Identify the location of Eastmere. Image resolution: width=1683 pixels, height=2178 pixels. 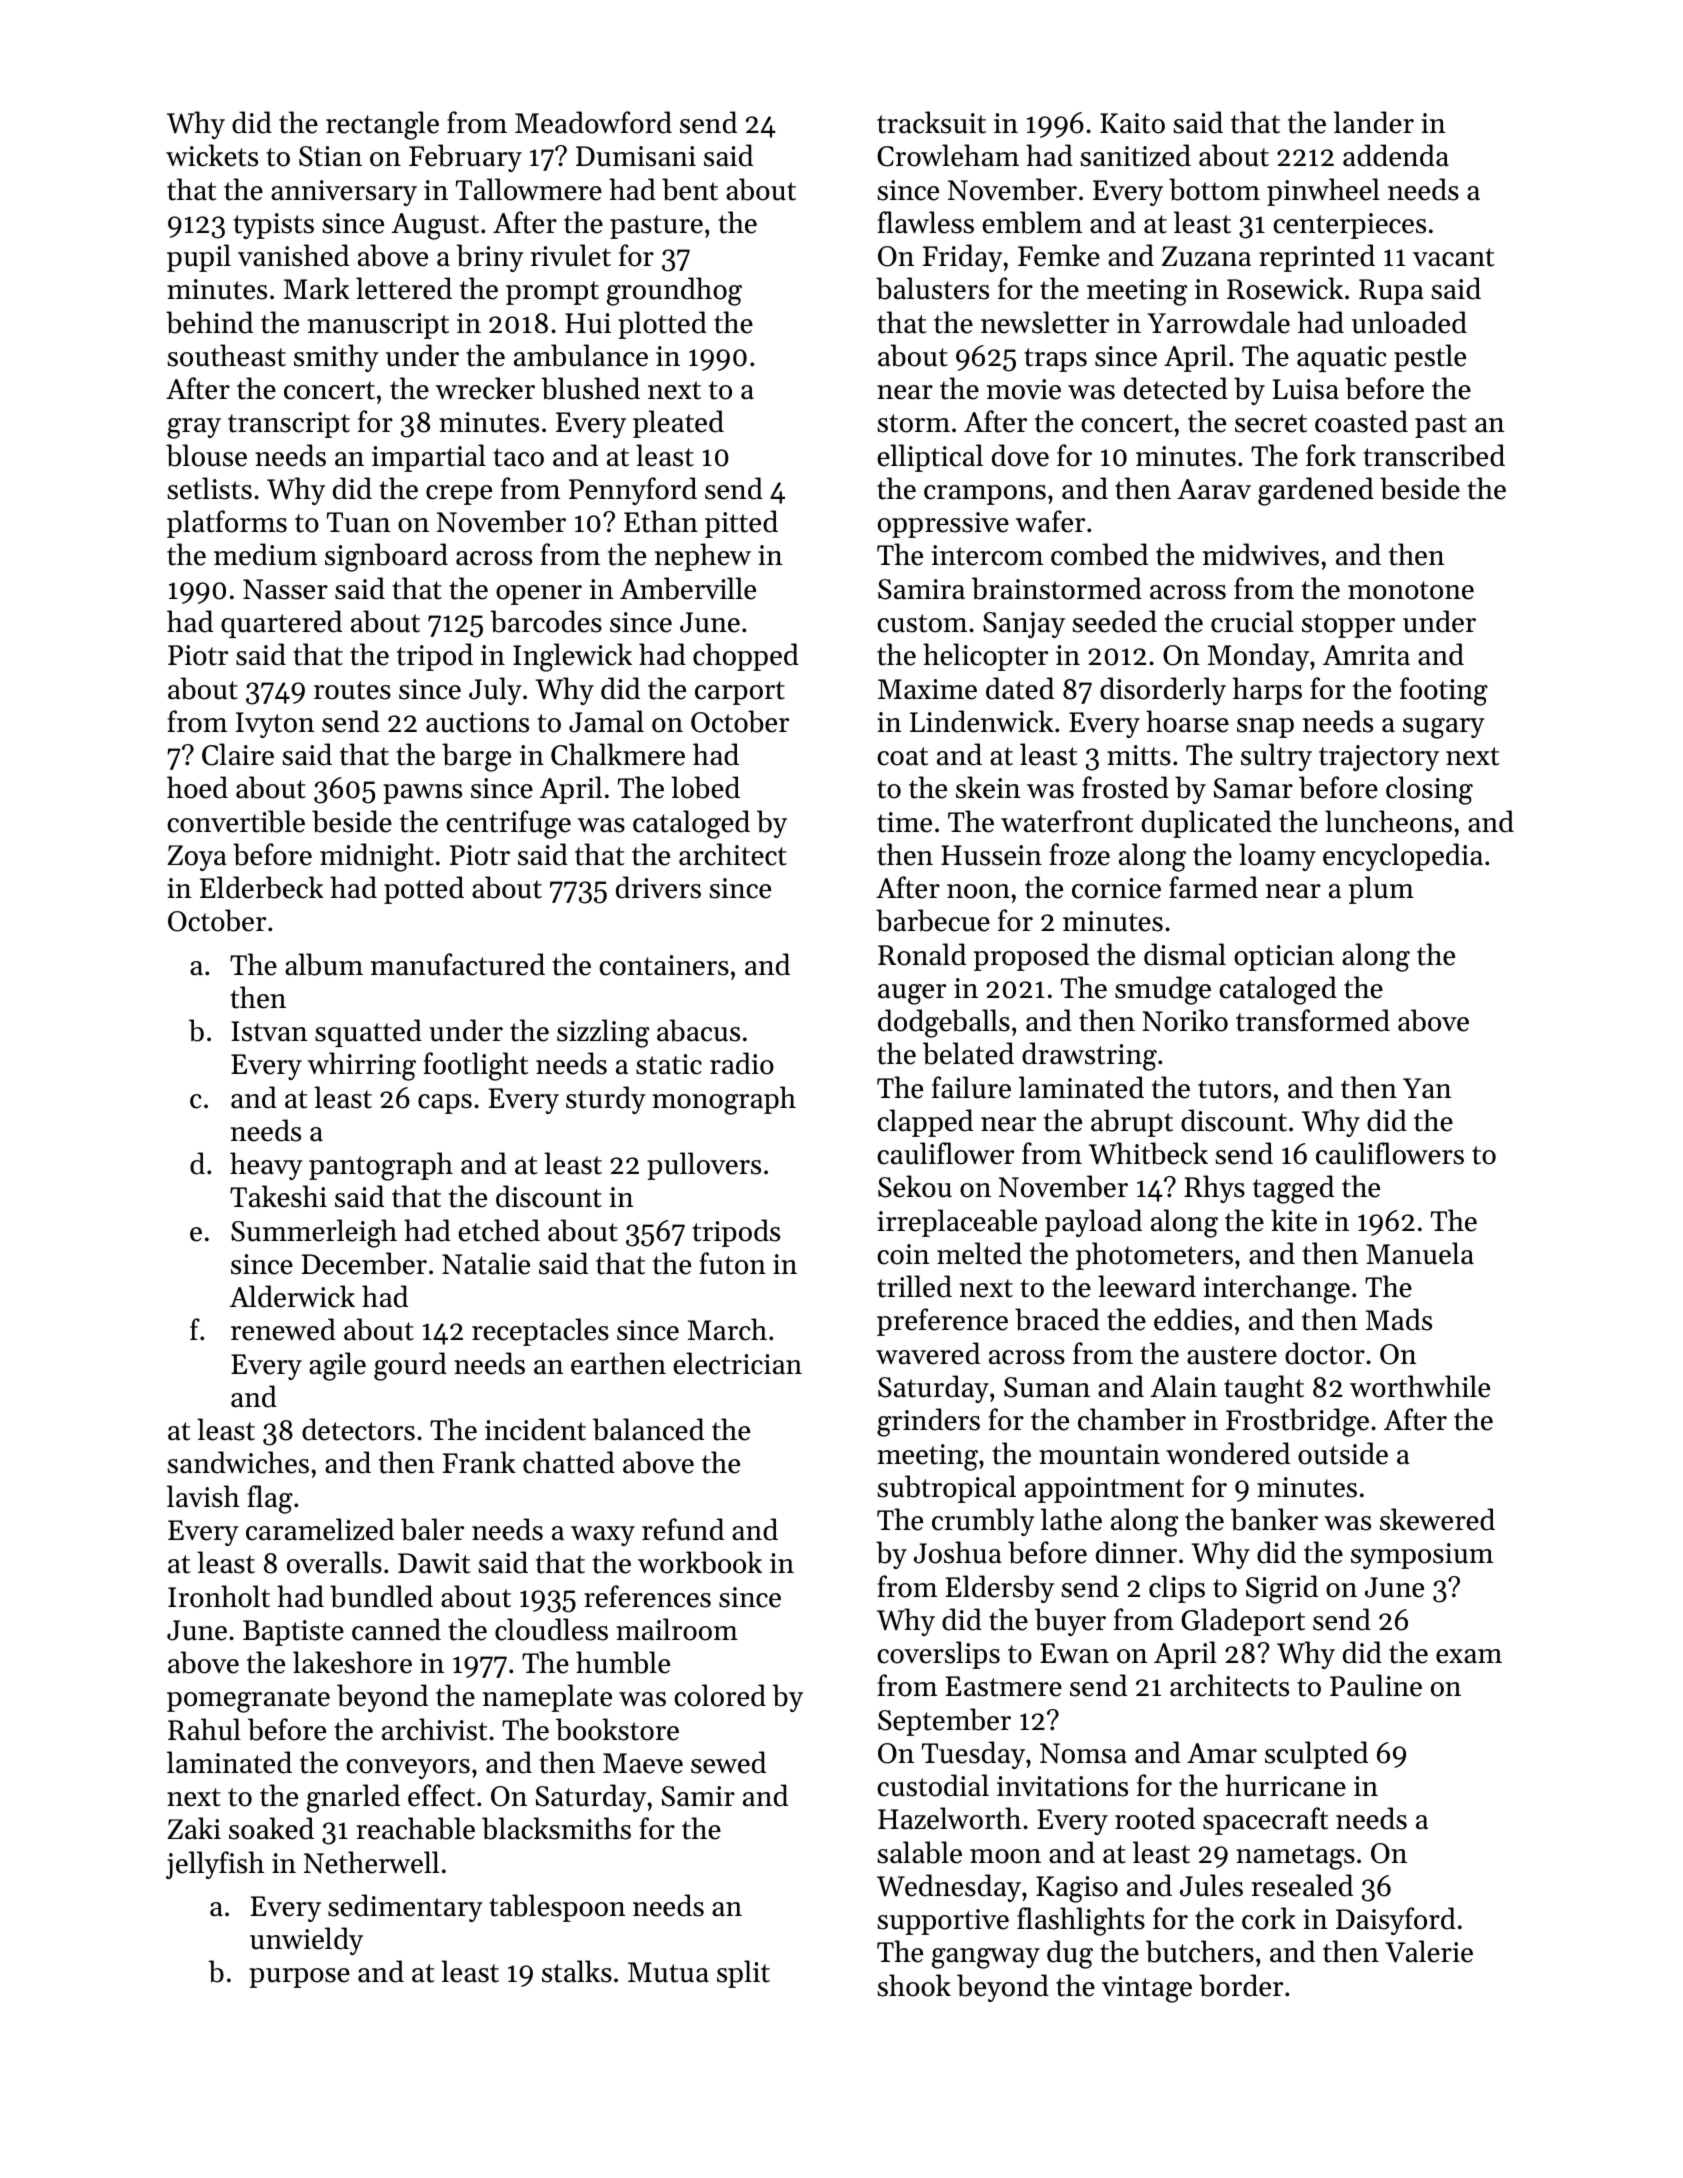
(1004, 1686).
